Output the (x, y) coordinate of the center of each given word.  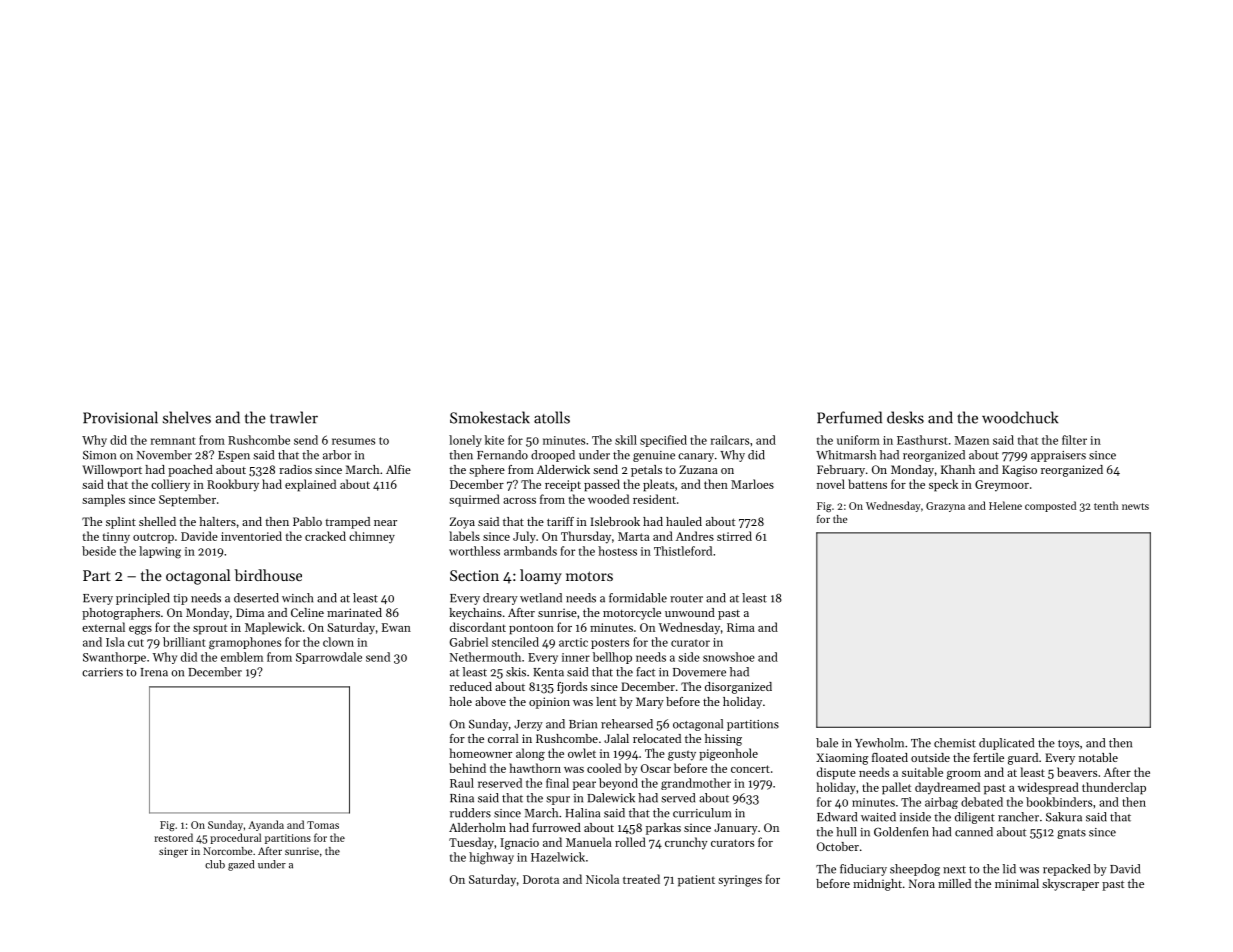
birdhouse (268, 575)
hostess (617, 551)
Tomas (323, 825)
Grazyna (945, 507)
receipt (563, 486)
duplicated (1006, 744)
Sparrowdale (329, 658)
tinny (116, 538)
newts (1135, 506)
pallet (896, 788)
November (164, 455)
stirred (734, 536)
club (215, 864)
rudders (470, 813)
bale (827, 743)
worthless (474, 551)
